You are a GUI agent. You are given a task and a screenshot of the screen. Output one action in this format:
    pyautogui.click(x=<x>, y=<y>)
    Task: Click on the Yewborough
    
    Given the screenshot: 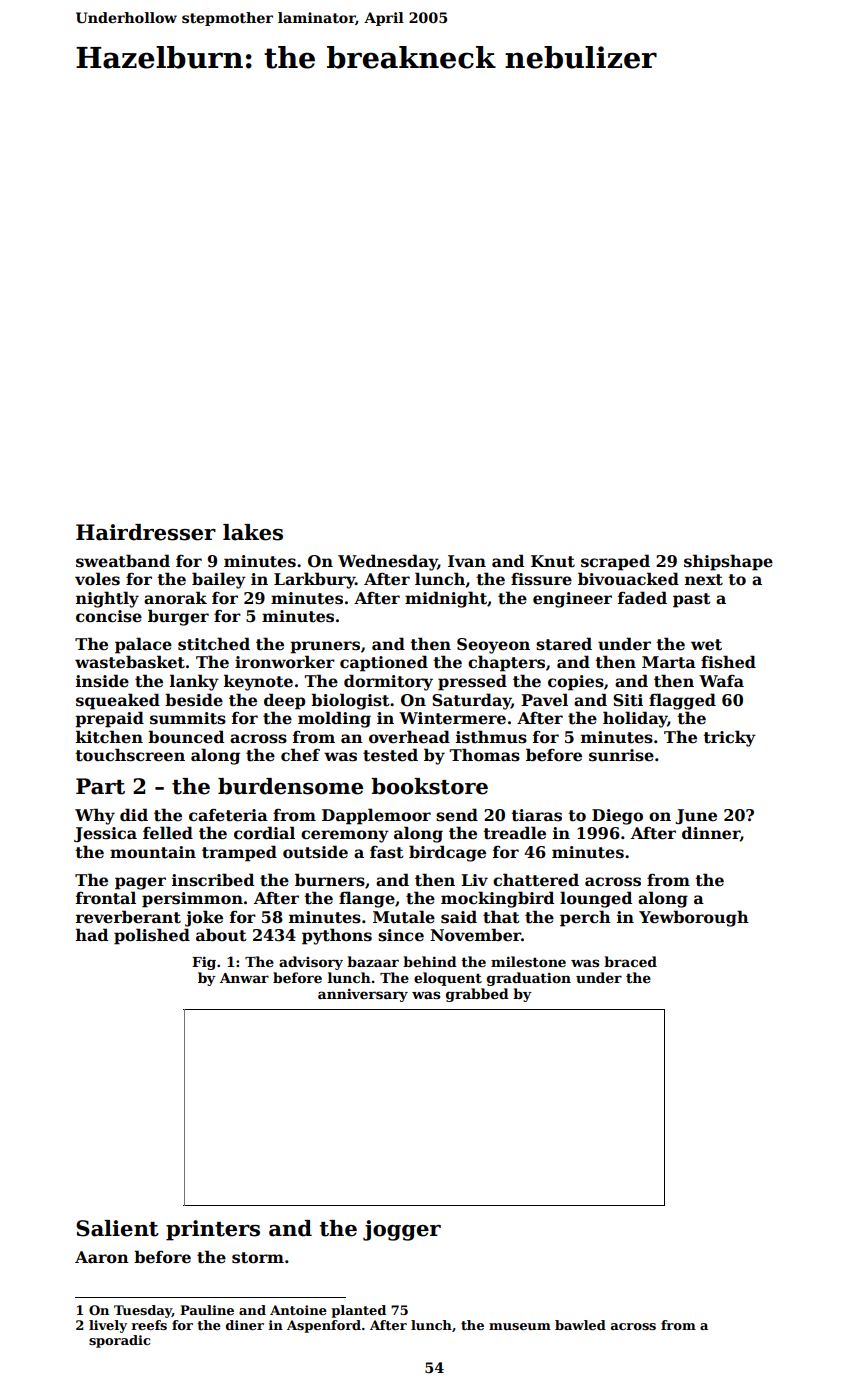 What is the action you would take?
    pyautogui.click(x=694, y=918)
